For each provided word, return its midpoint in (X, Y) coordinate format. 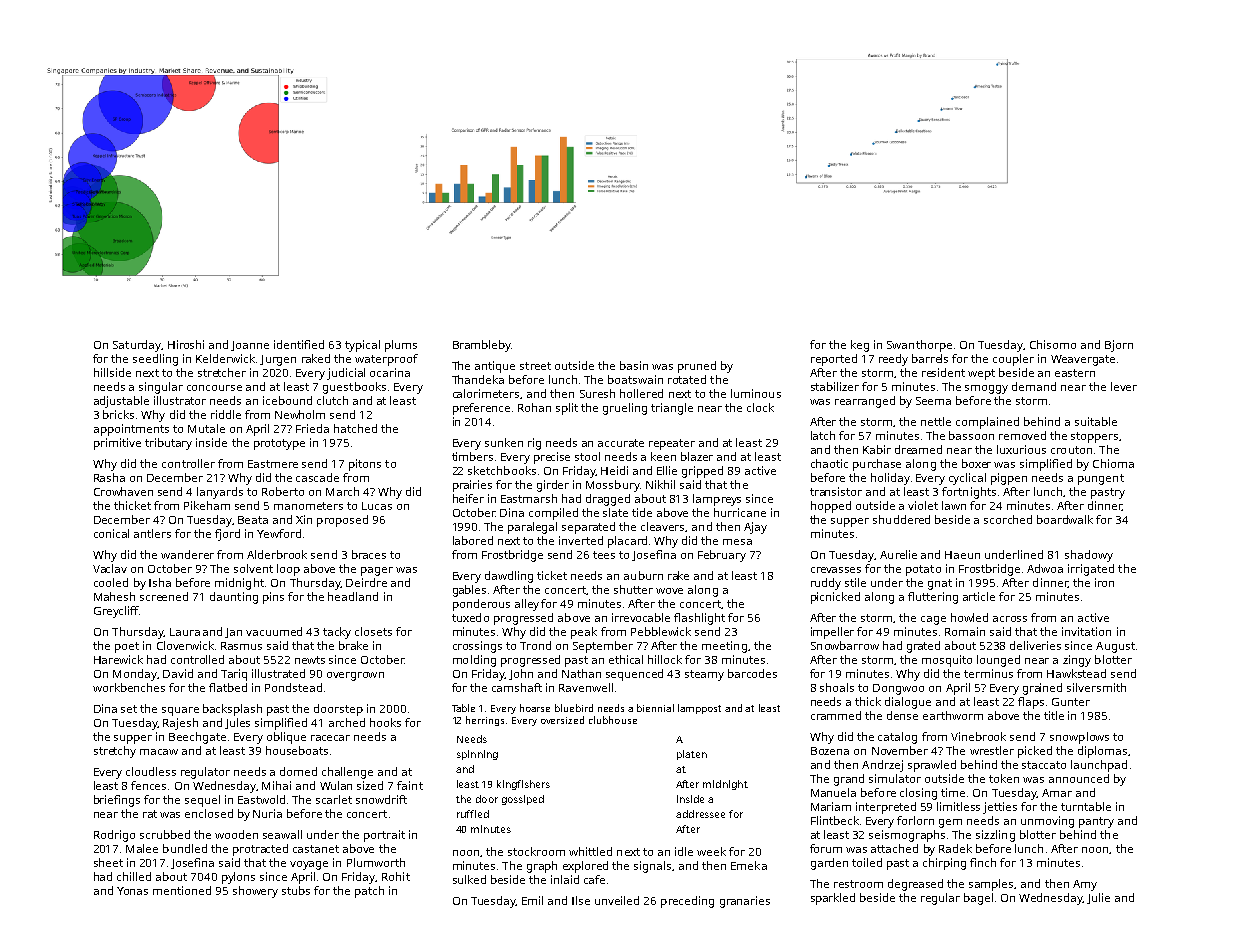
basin (634, 365)
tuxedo (470, 617)
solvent (253, 568)
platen (692, 755)
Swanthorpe (919, 346)
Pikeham (207, 505)
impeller (832, 633)
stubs (296, 890)
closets (373, 631)
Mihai (276, 785)
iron (1104, 582)
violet (923, 505)
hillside (112, 372)
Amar (1057, 793)
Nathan (581, 673)
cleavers (663, 527)
